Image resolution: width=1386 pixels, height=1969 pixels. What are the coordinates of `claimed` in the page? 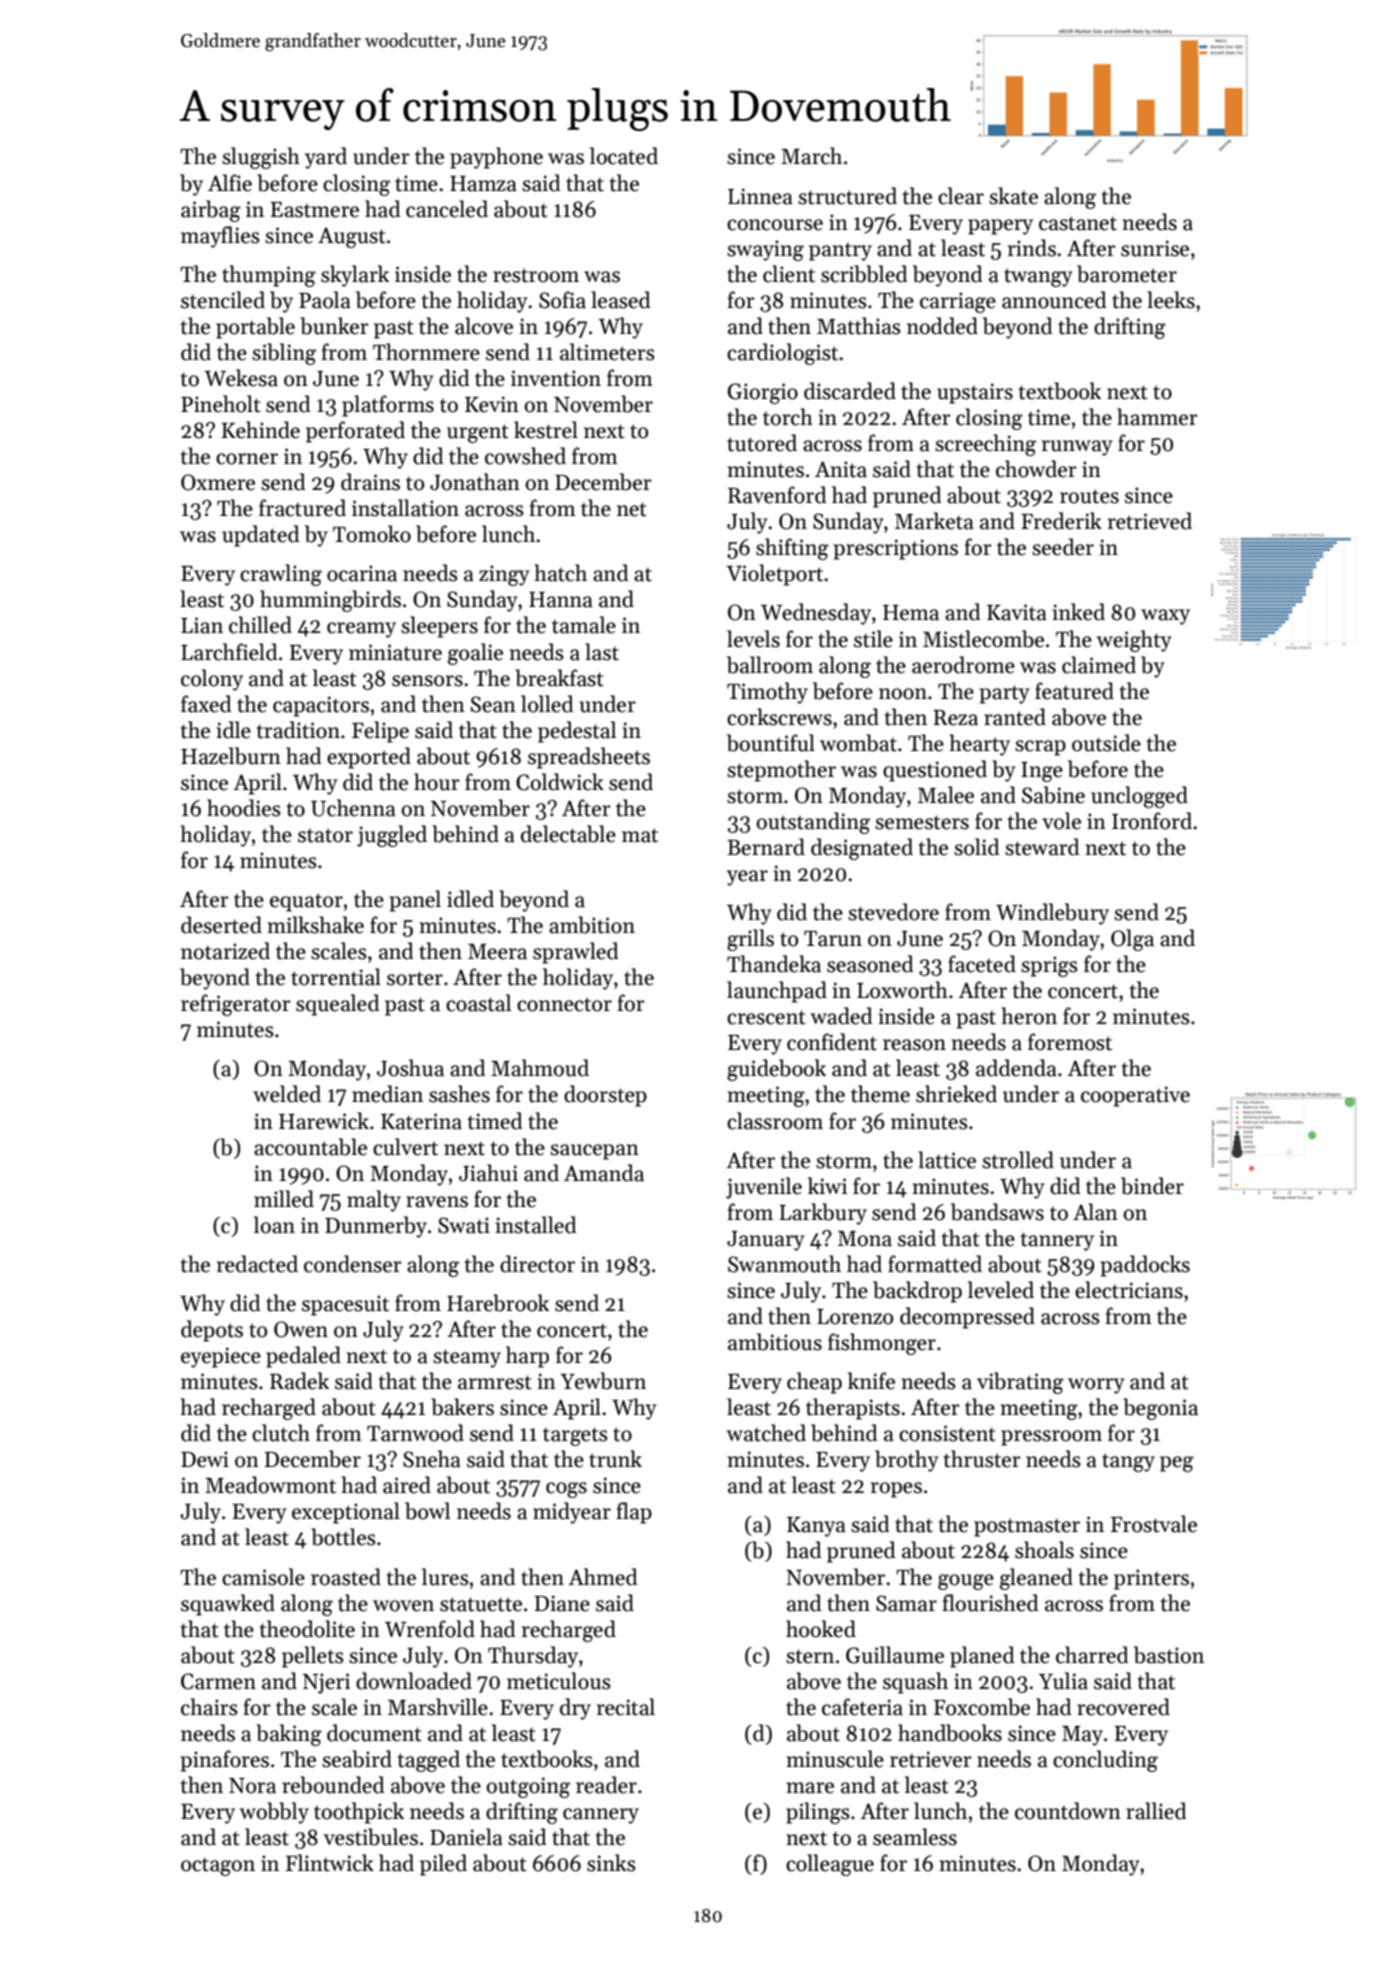 It's located at (1099, 665).
